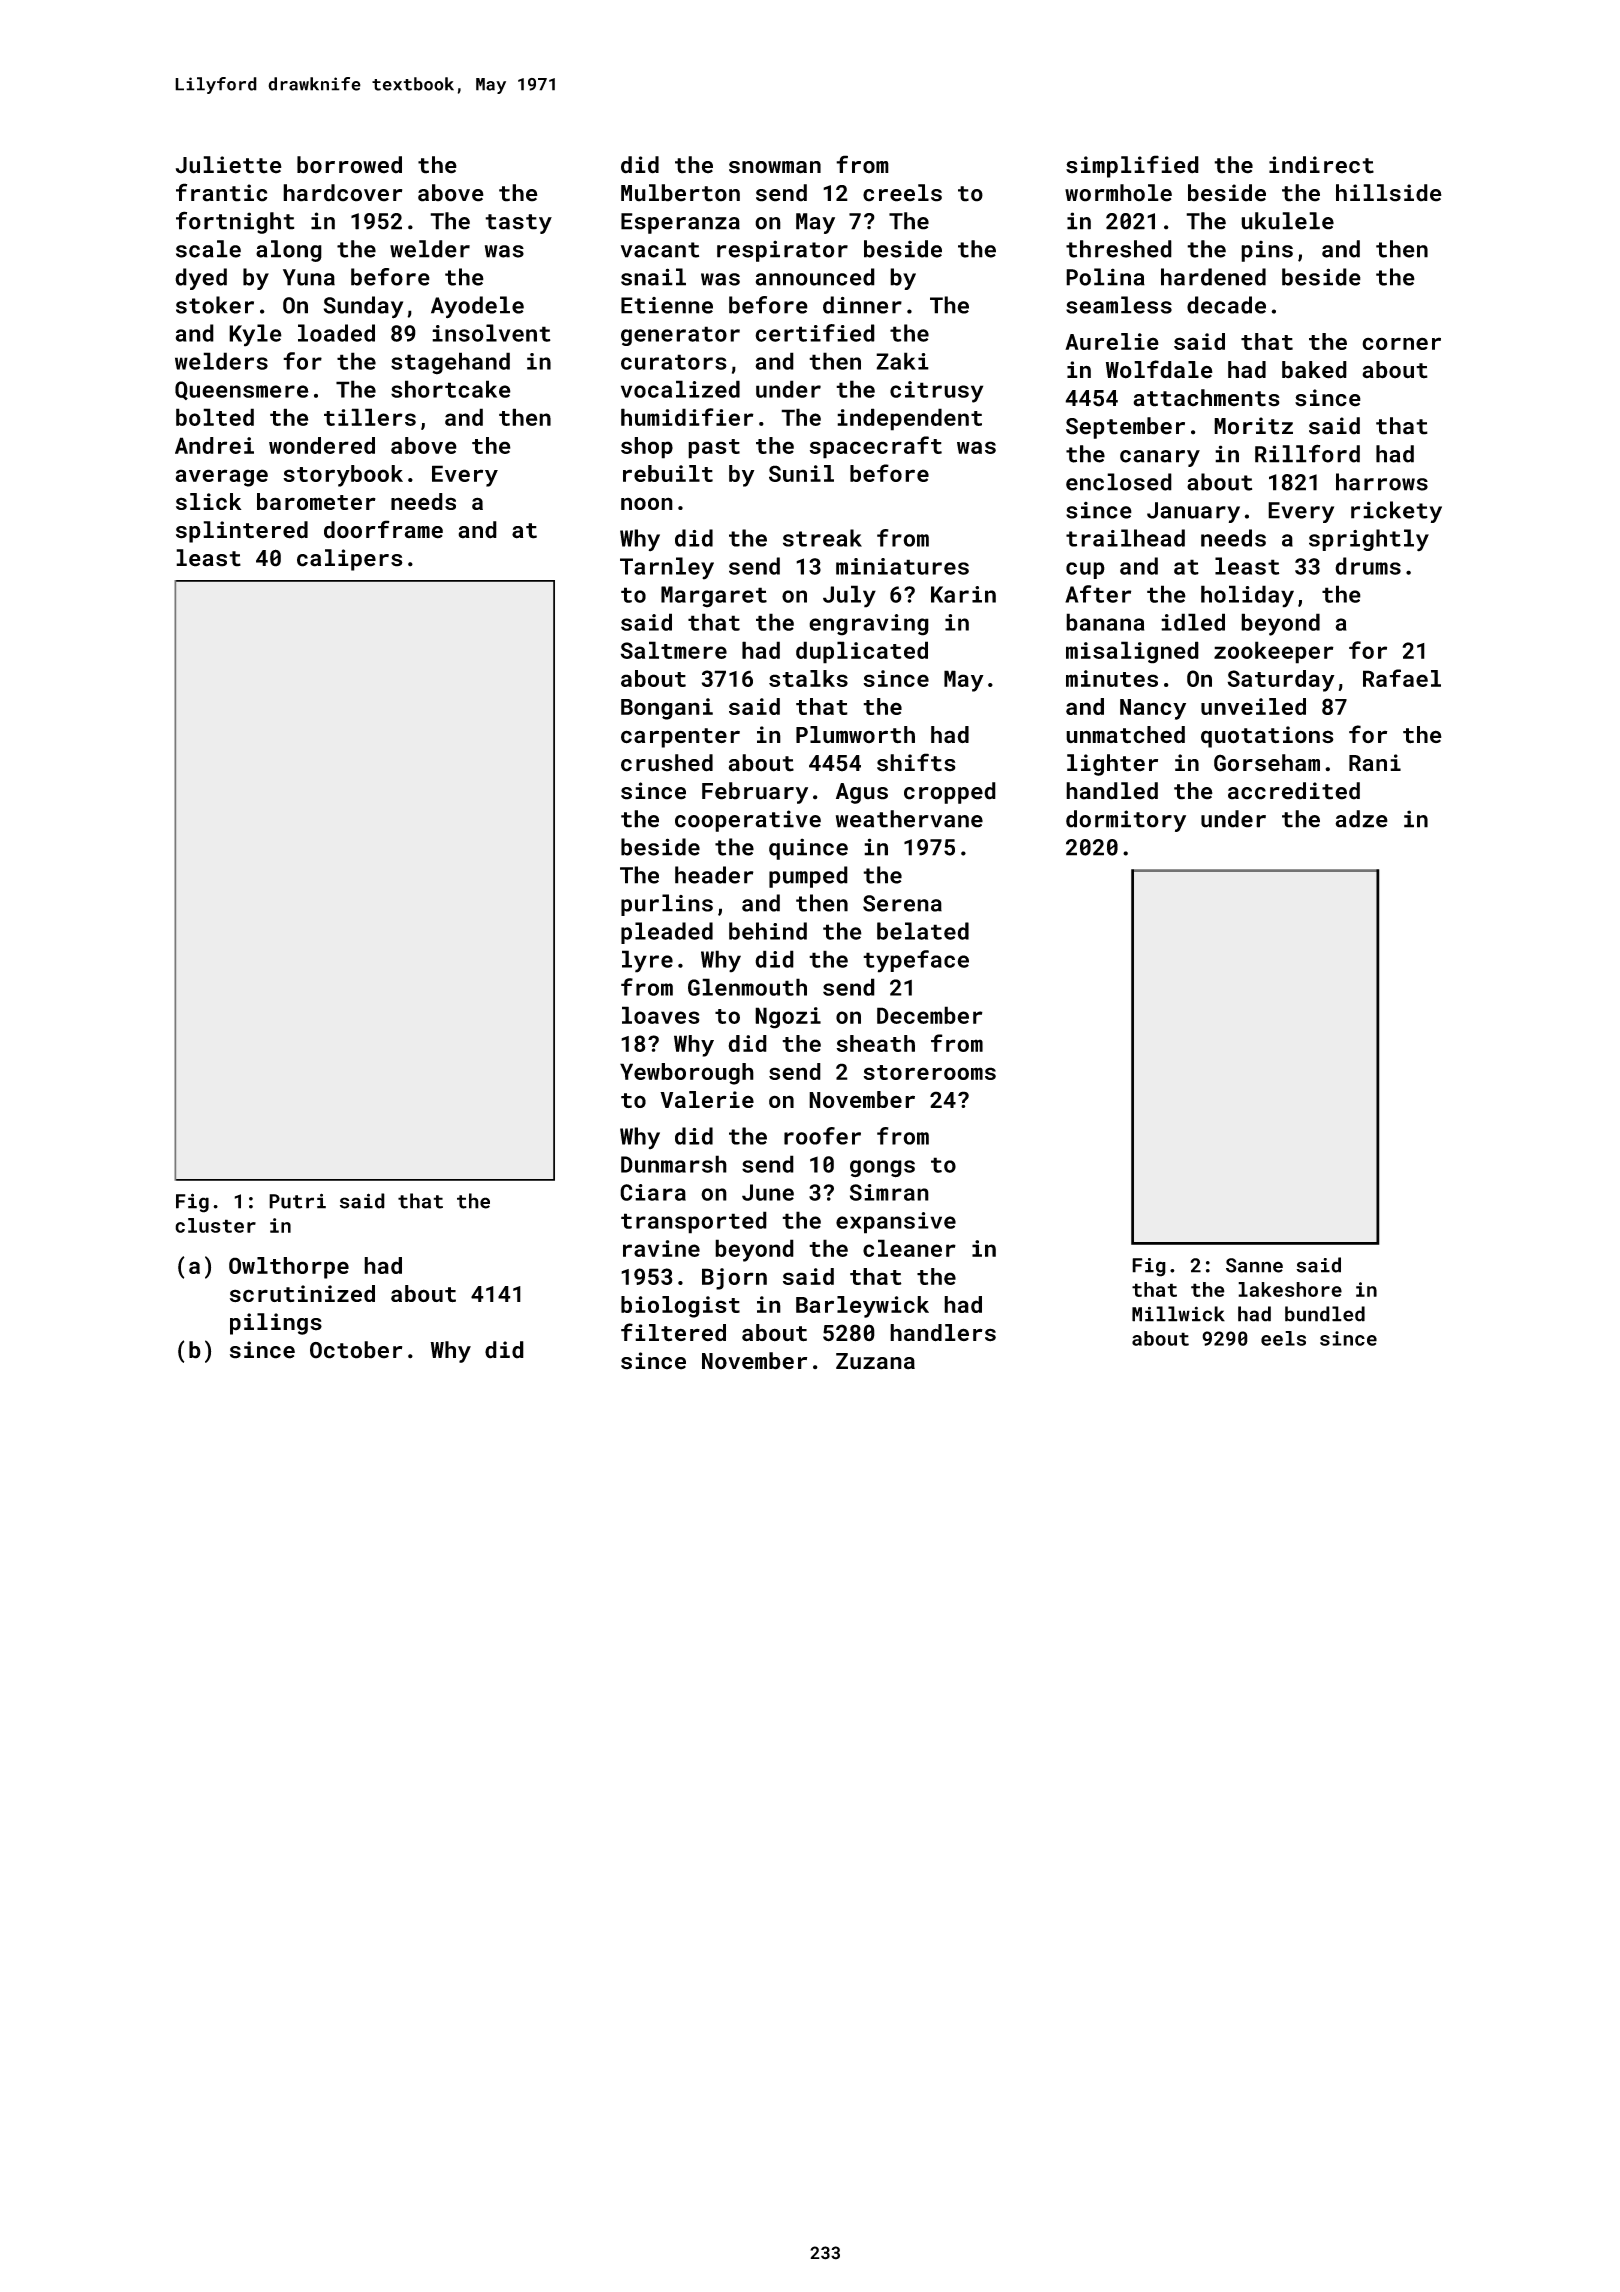 Image resolution: width=1620 pixels, height=2292 pixels. Describe the element at coordinates (1325, 1314) in the screenshot. I see `bundled` at that location.
